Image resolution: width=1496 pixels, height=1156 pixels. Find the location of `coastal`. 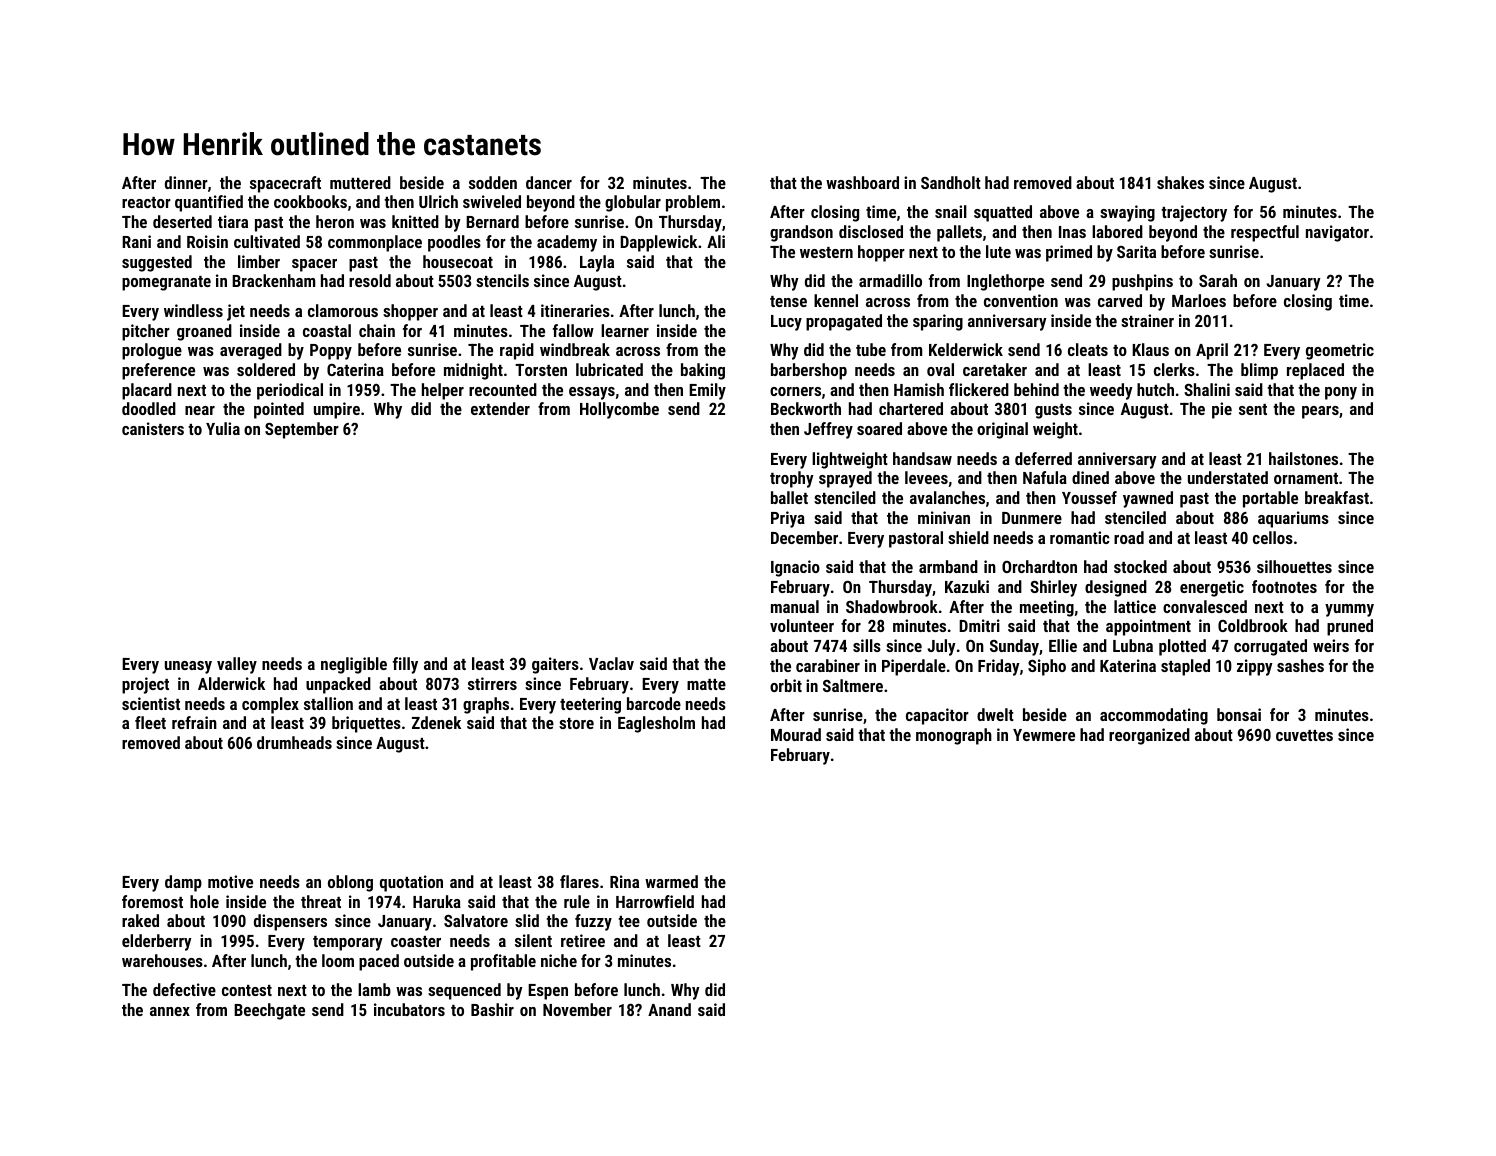

coastal is located at coordinates (327, 330).
